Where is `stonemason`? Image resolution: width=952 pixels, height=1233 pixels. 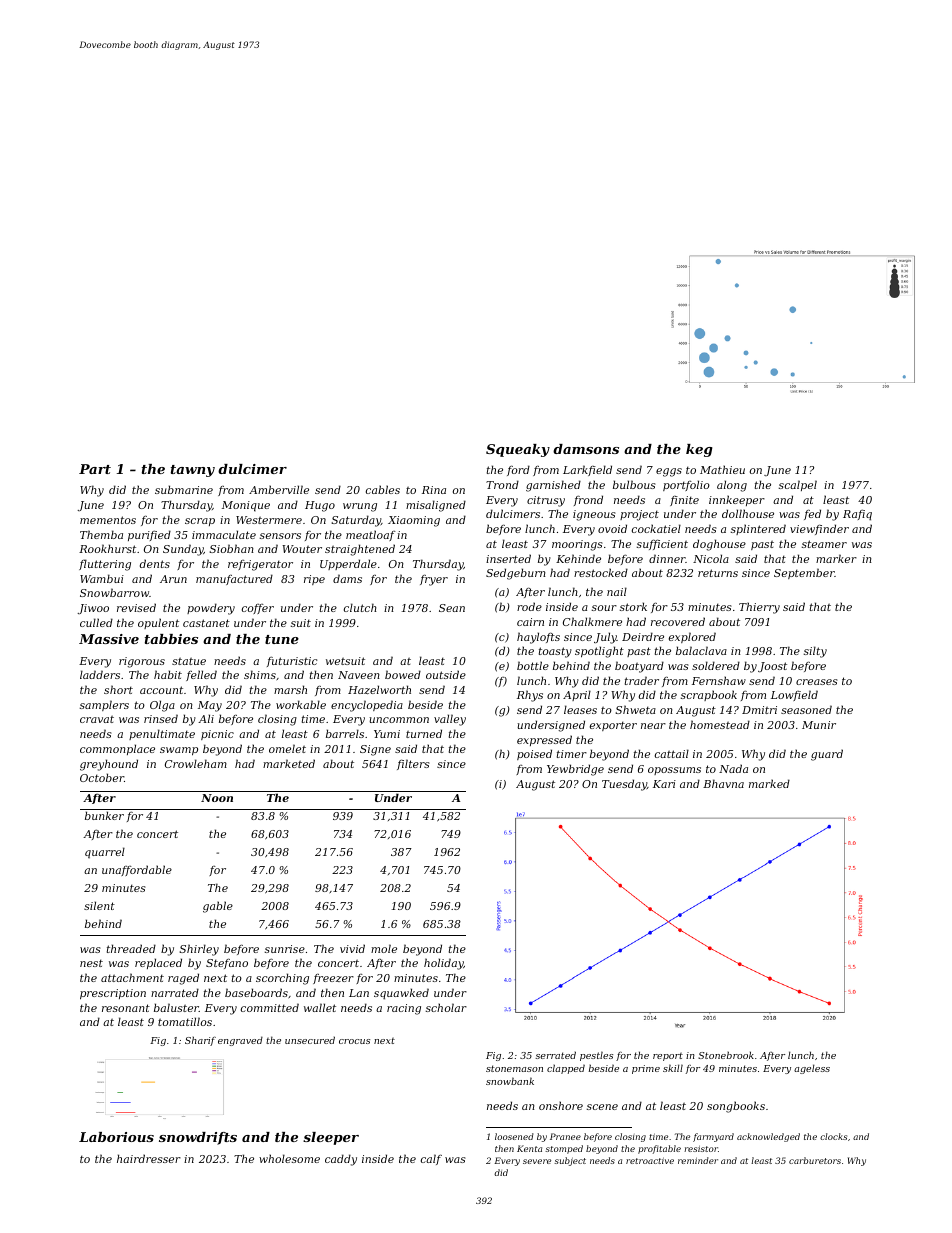
stonemason is located at coordinates (514, 1068).
